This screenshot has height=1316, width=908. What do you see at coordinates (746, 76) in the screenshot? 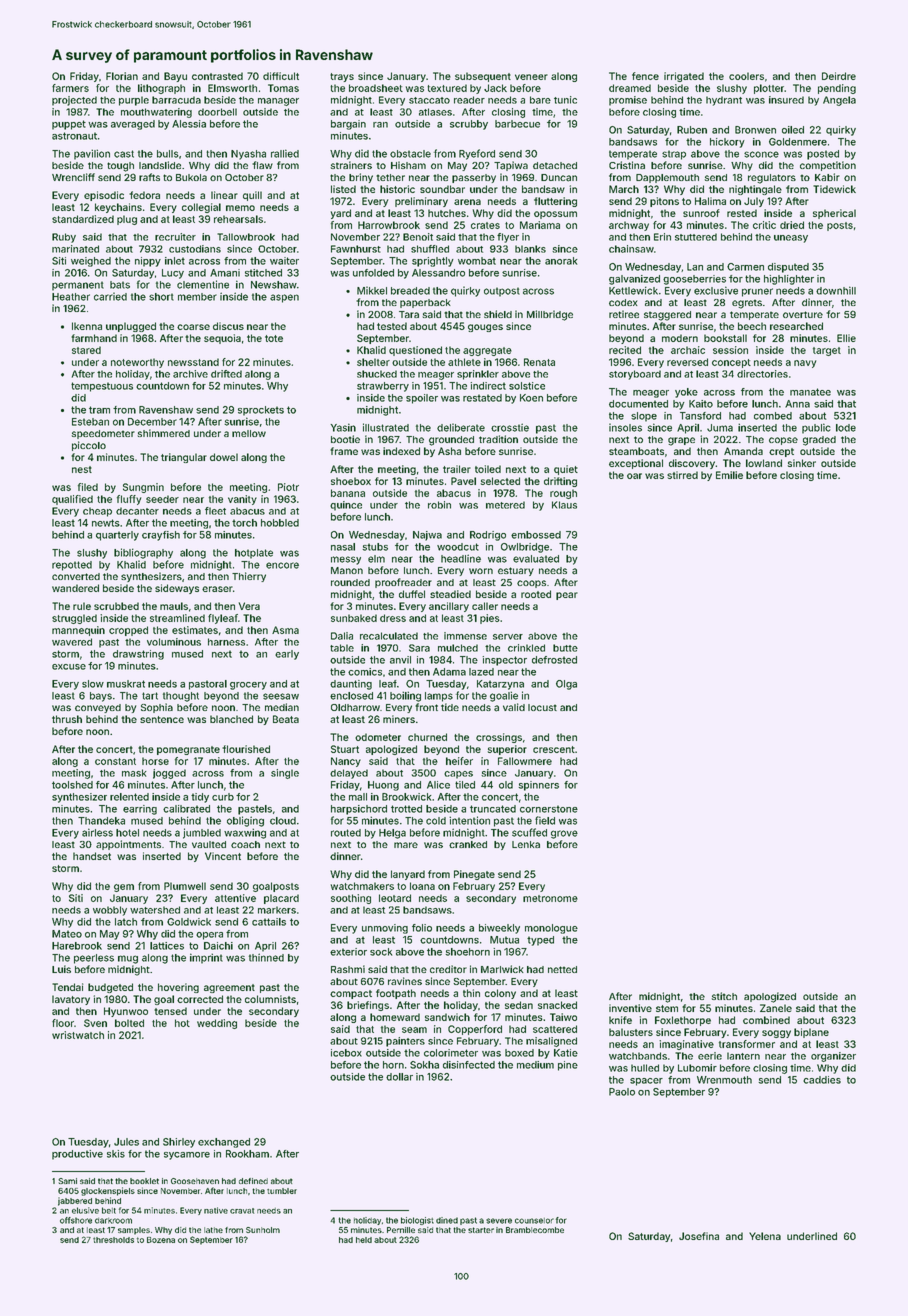
I see `coolers` at bounding box center [746, 76].
